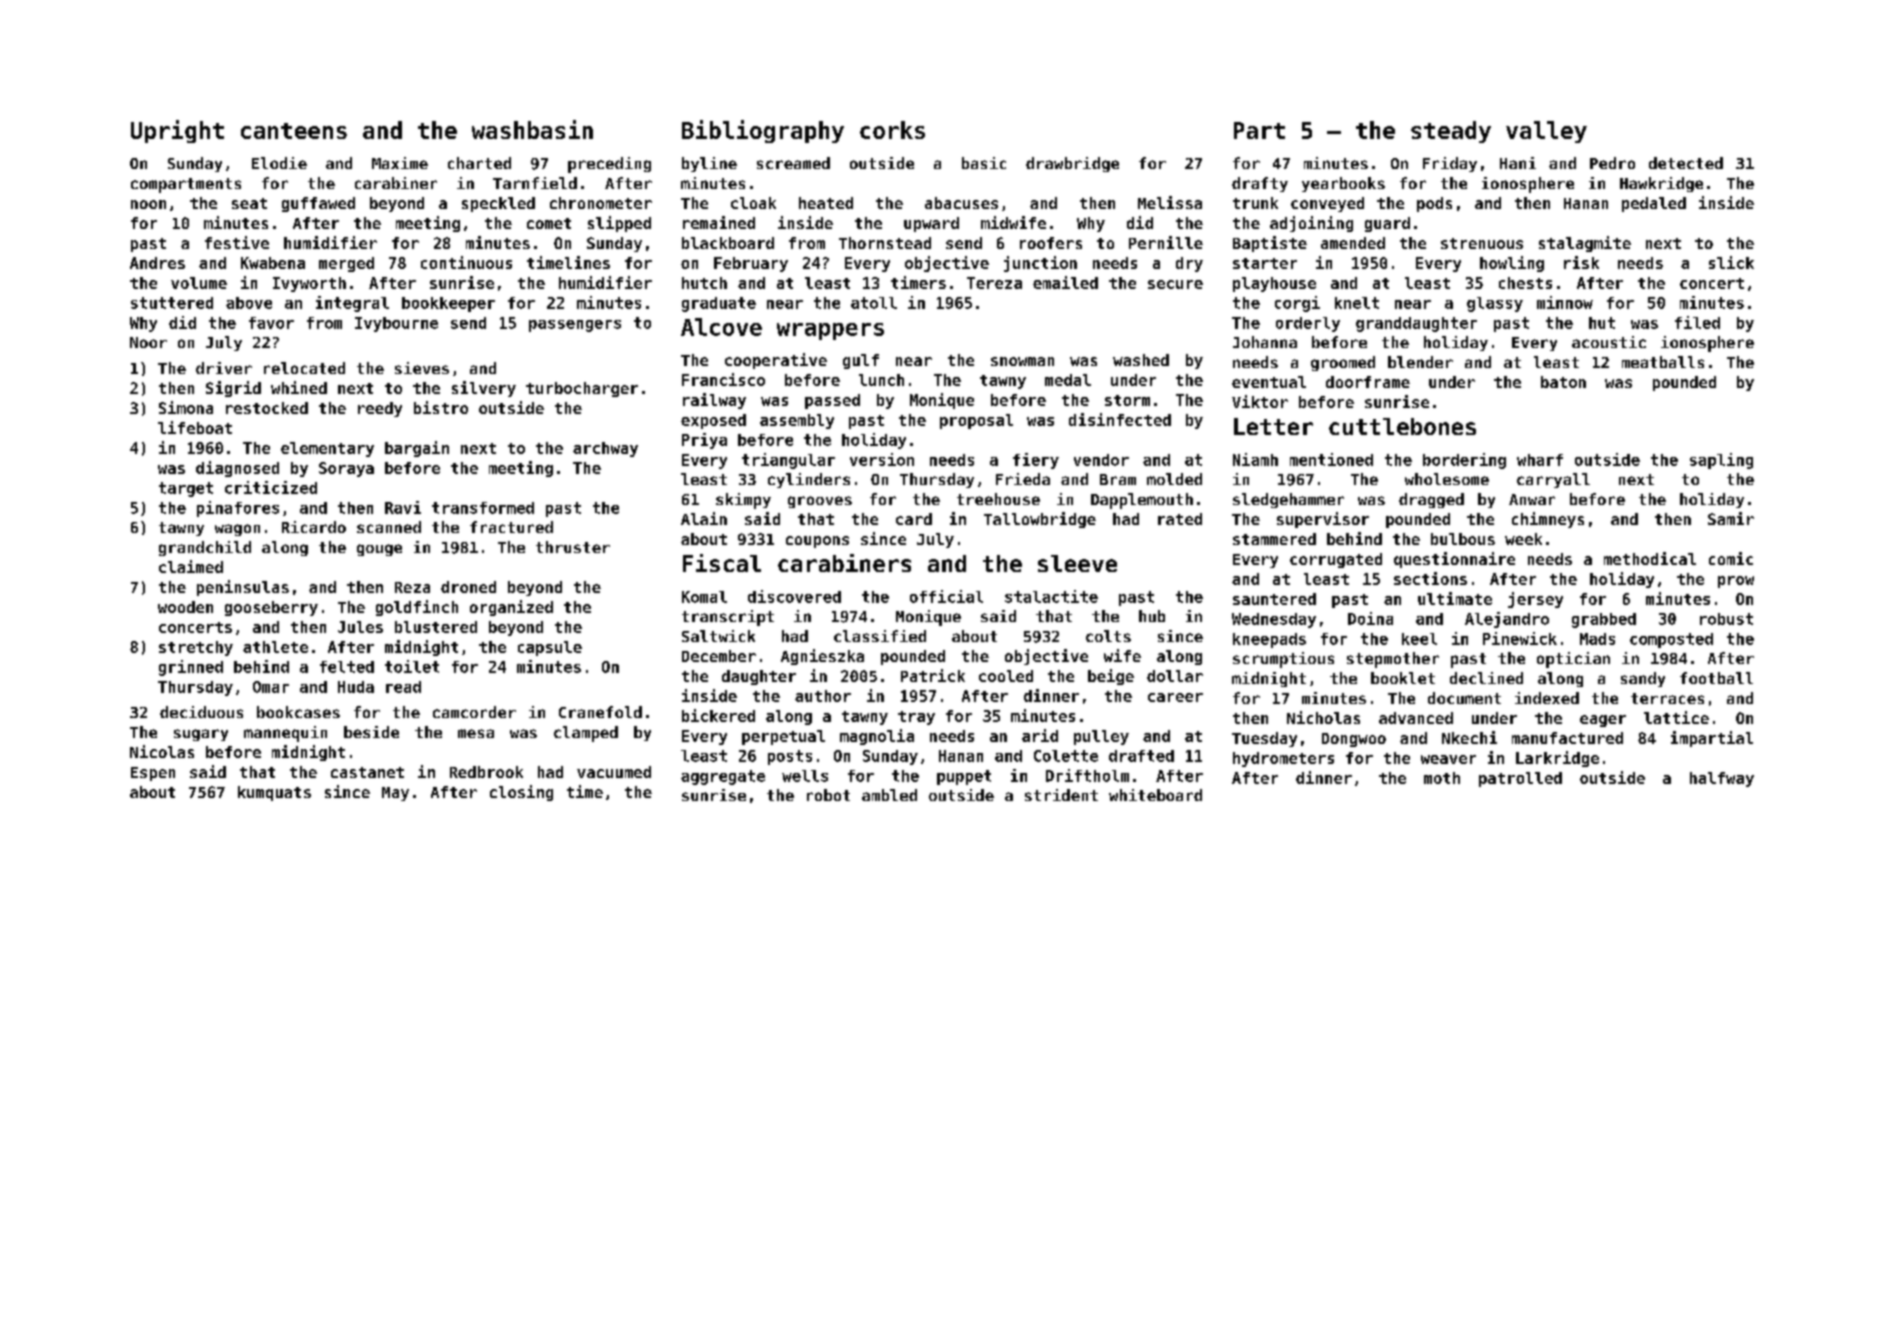 The height and width of the screenshot is (1332, 1884). I want to click on Jules, so click(360, 627).
